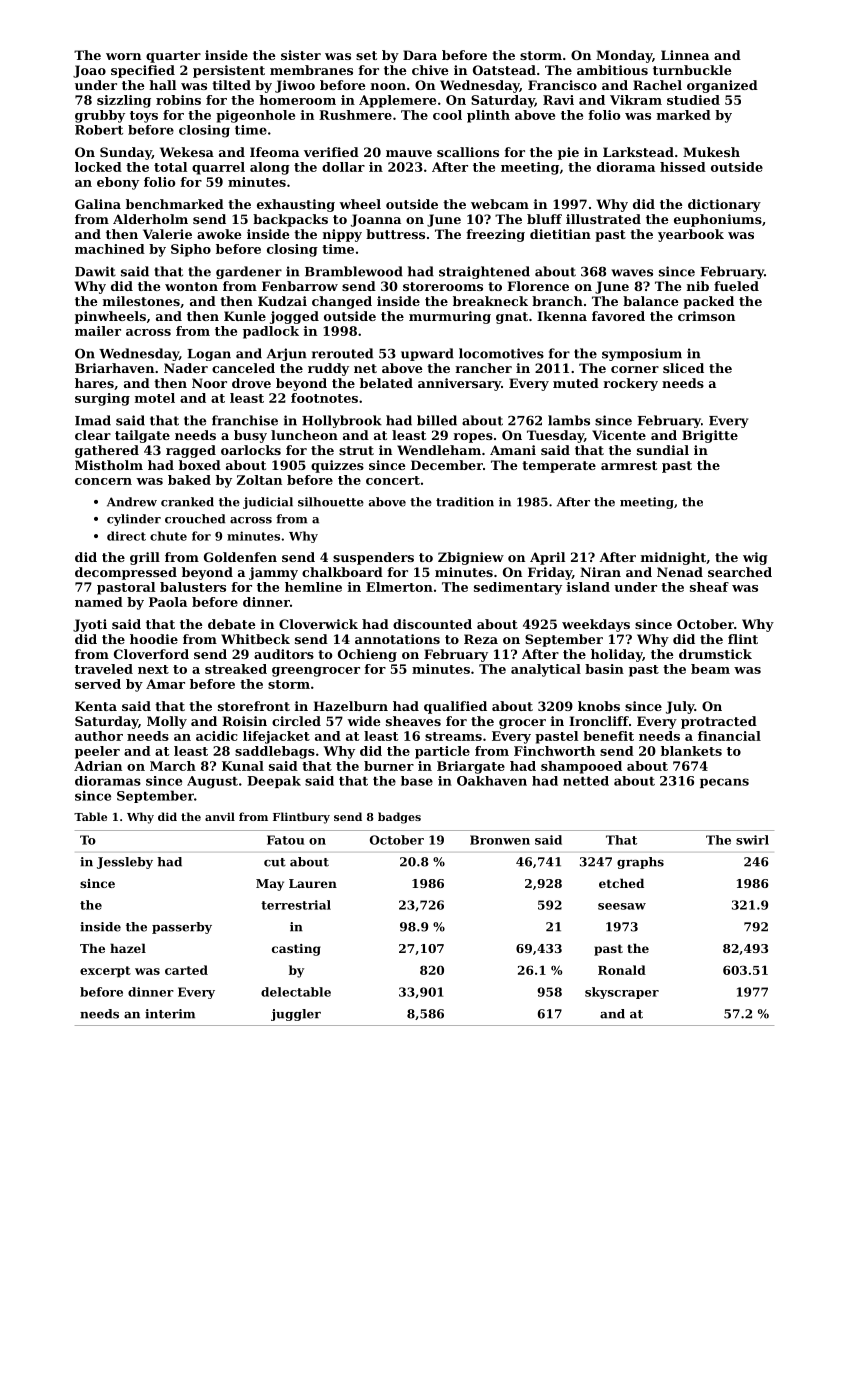 The height and width of the screenshot is (1400, 849). I want to click on traveled, so click(104, 669).
